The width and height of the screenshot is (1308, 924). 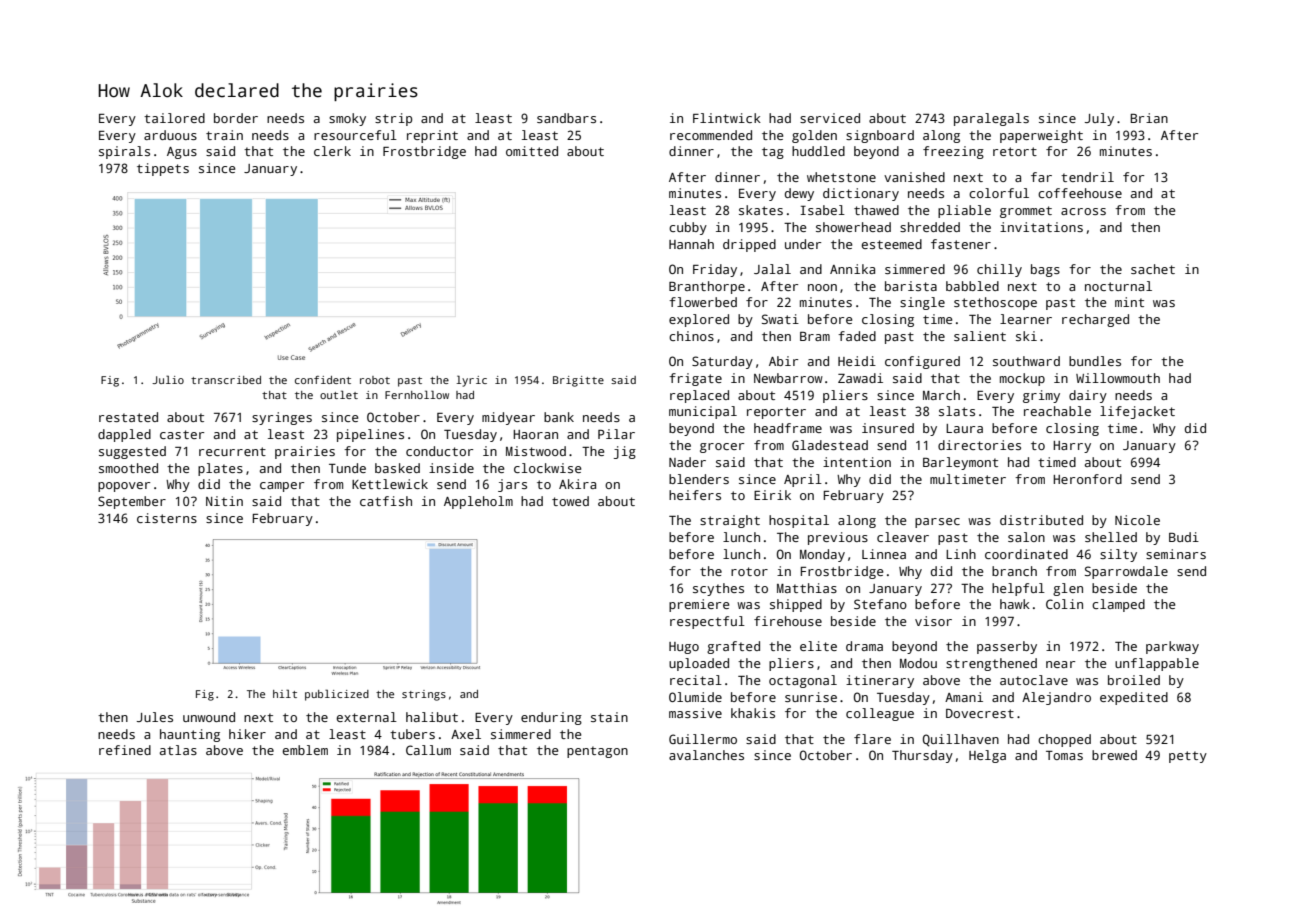 What do you see at coordinates (347, 119) in the screenshot?
I see `smoky` at bounding box center [347, 119].
